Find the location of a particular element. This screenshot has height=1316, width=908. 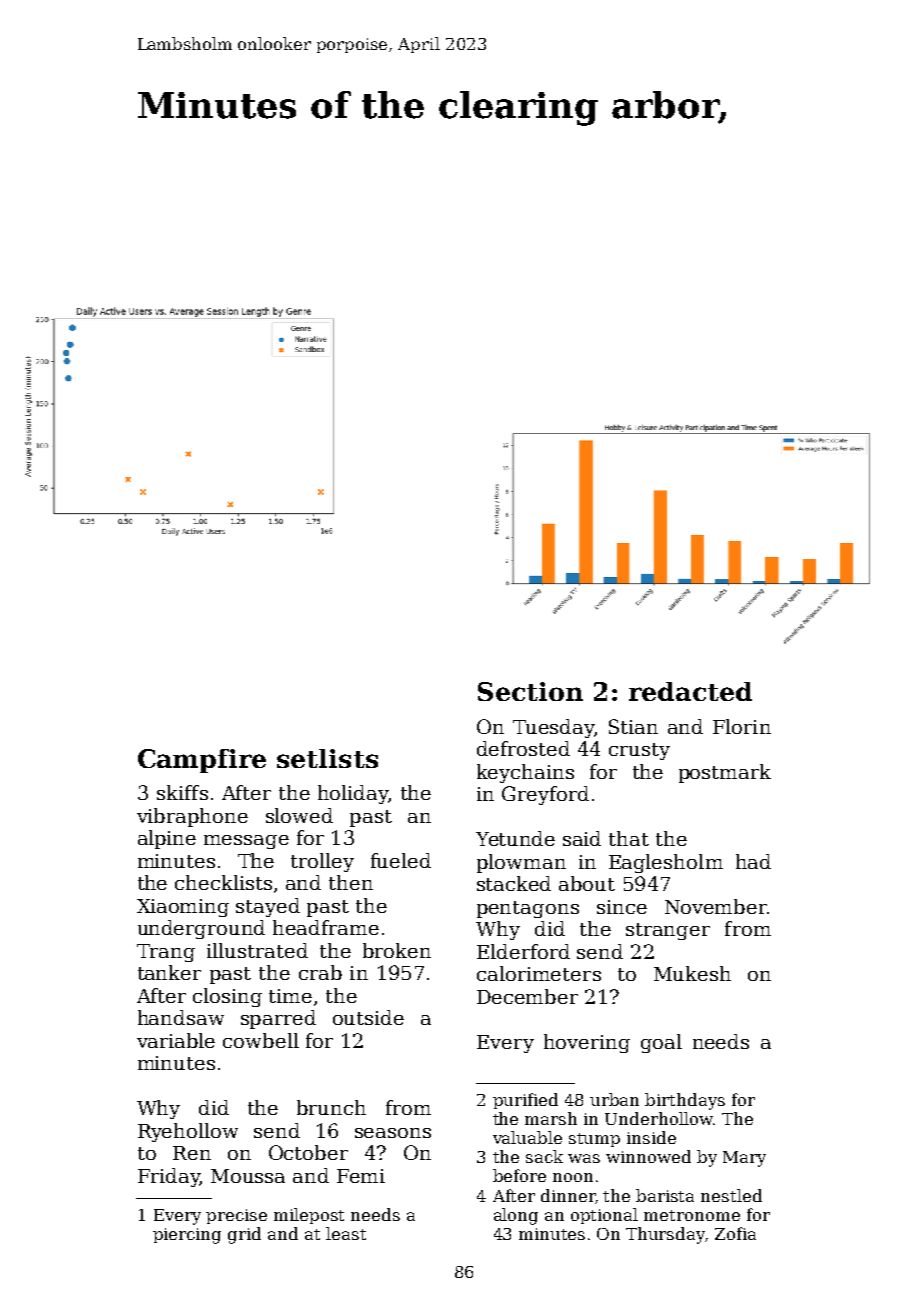

precise is located at coordinates (236, 1216).
